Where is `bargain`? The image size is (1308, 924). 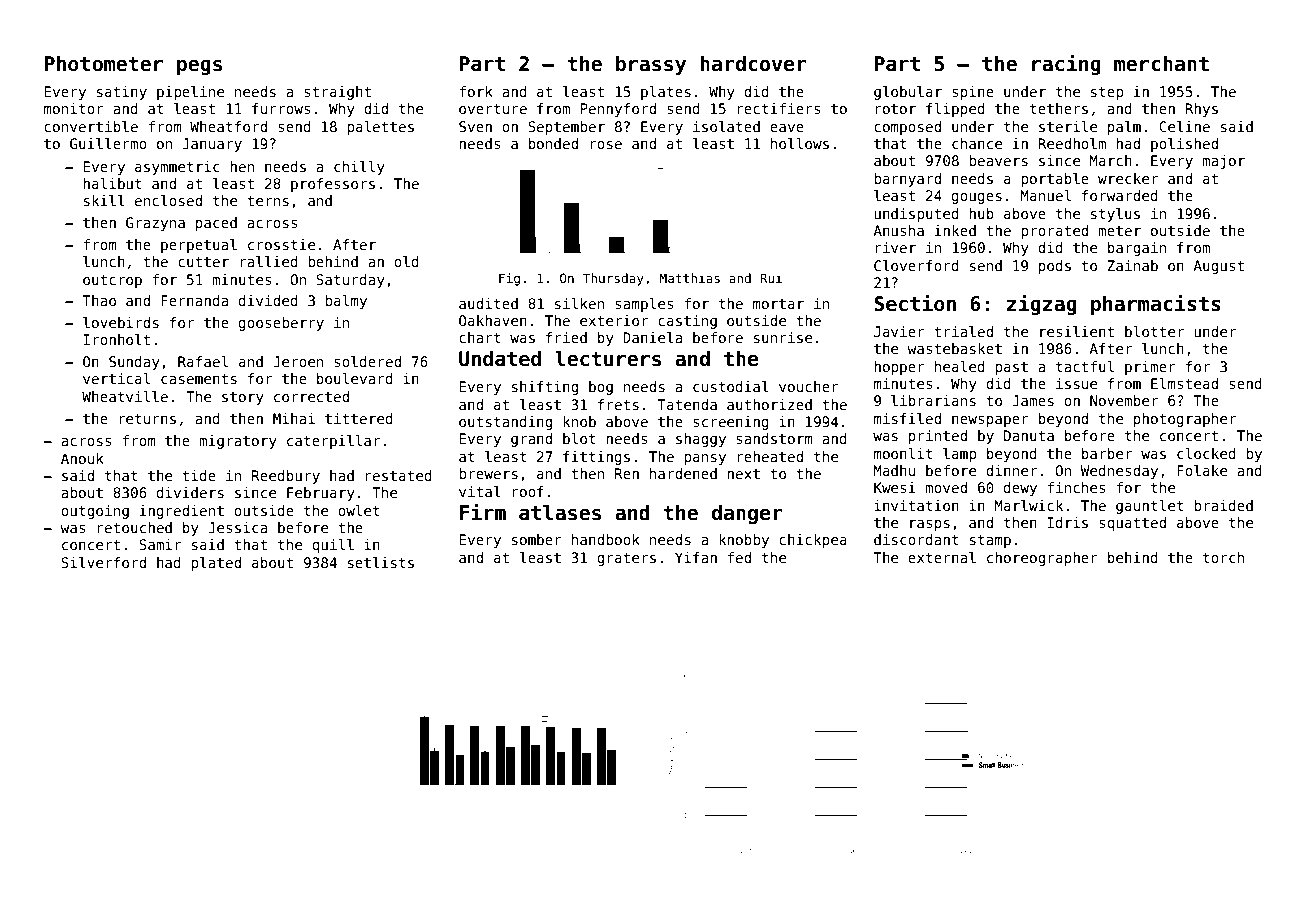
bargain is located at coordinates (1137, 249).
